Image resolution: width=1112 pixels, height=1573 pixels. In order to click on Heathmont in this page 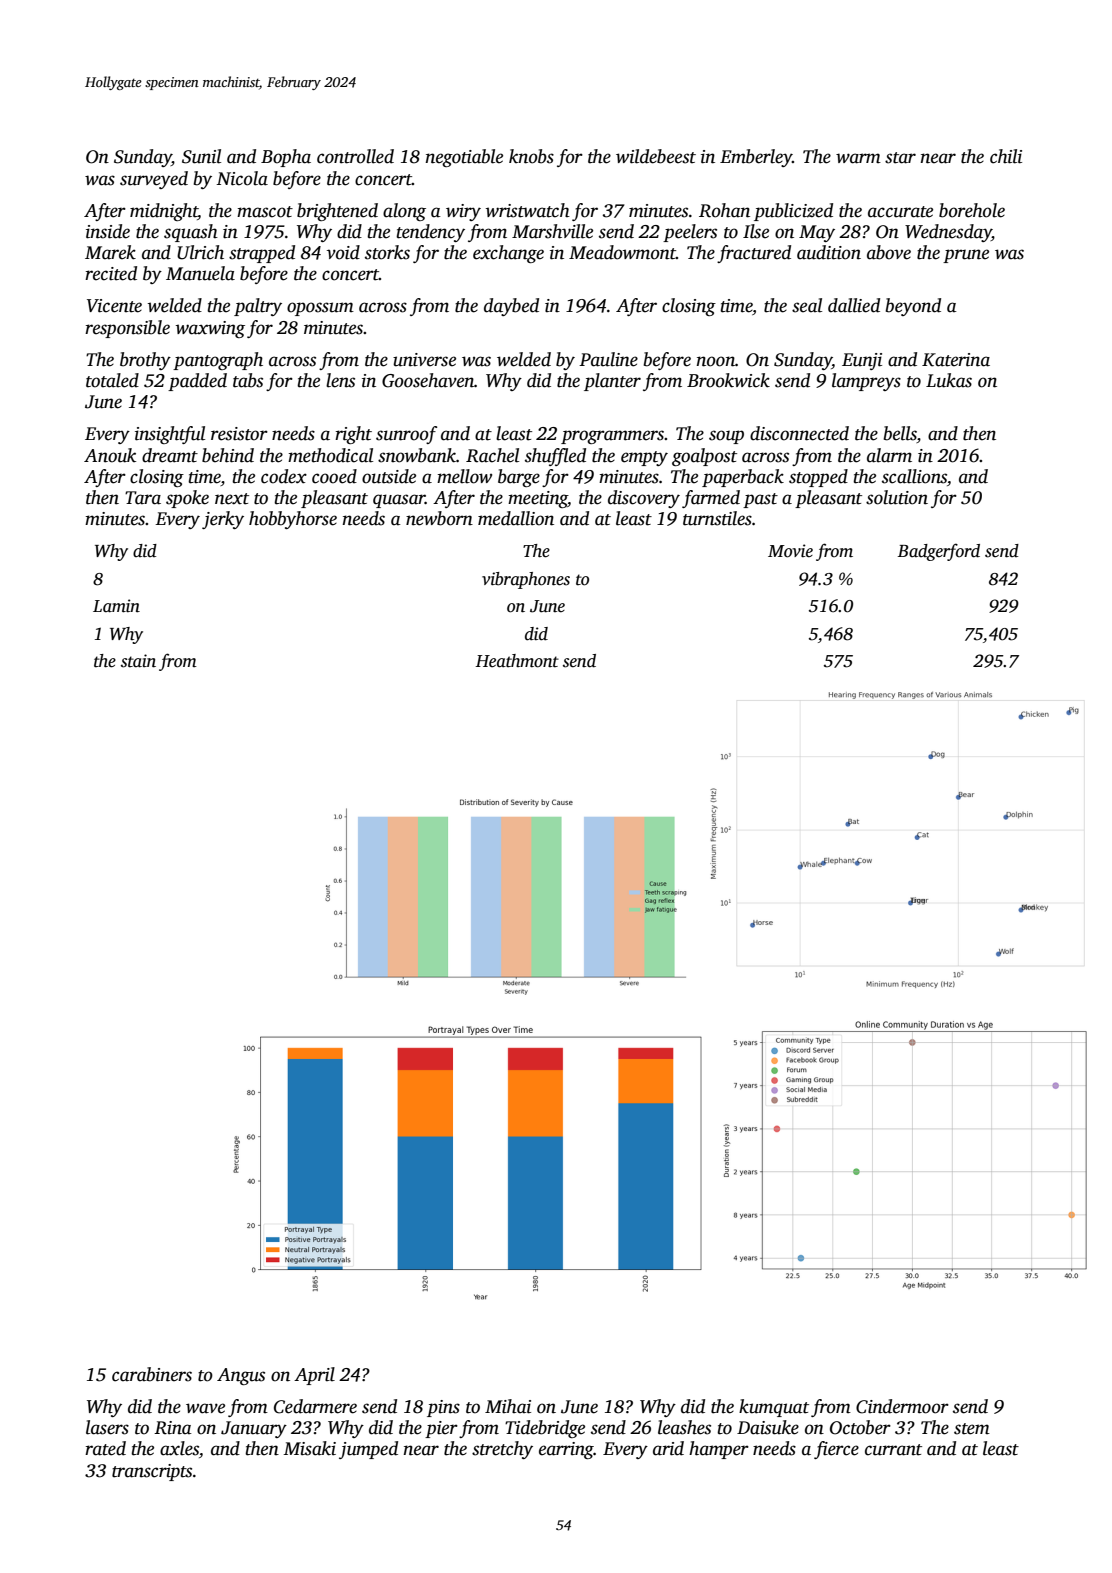, I will do `click(517, 661)`.
